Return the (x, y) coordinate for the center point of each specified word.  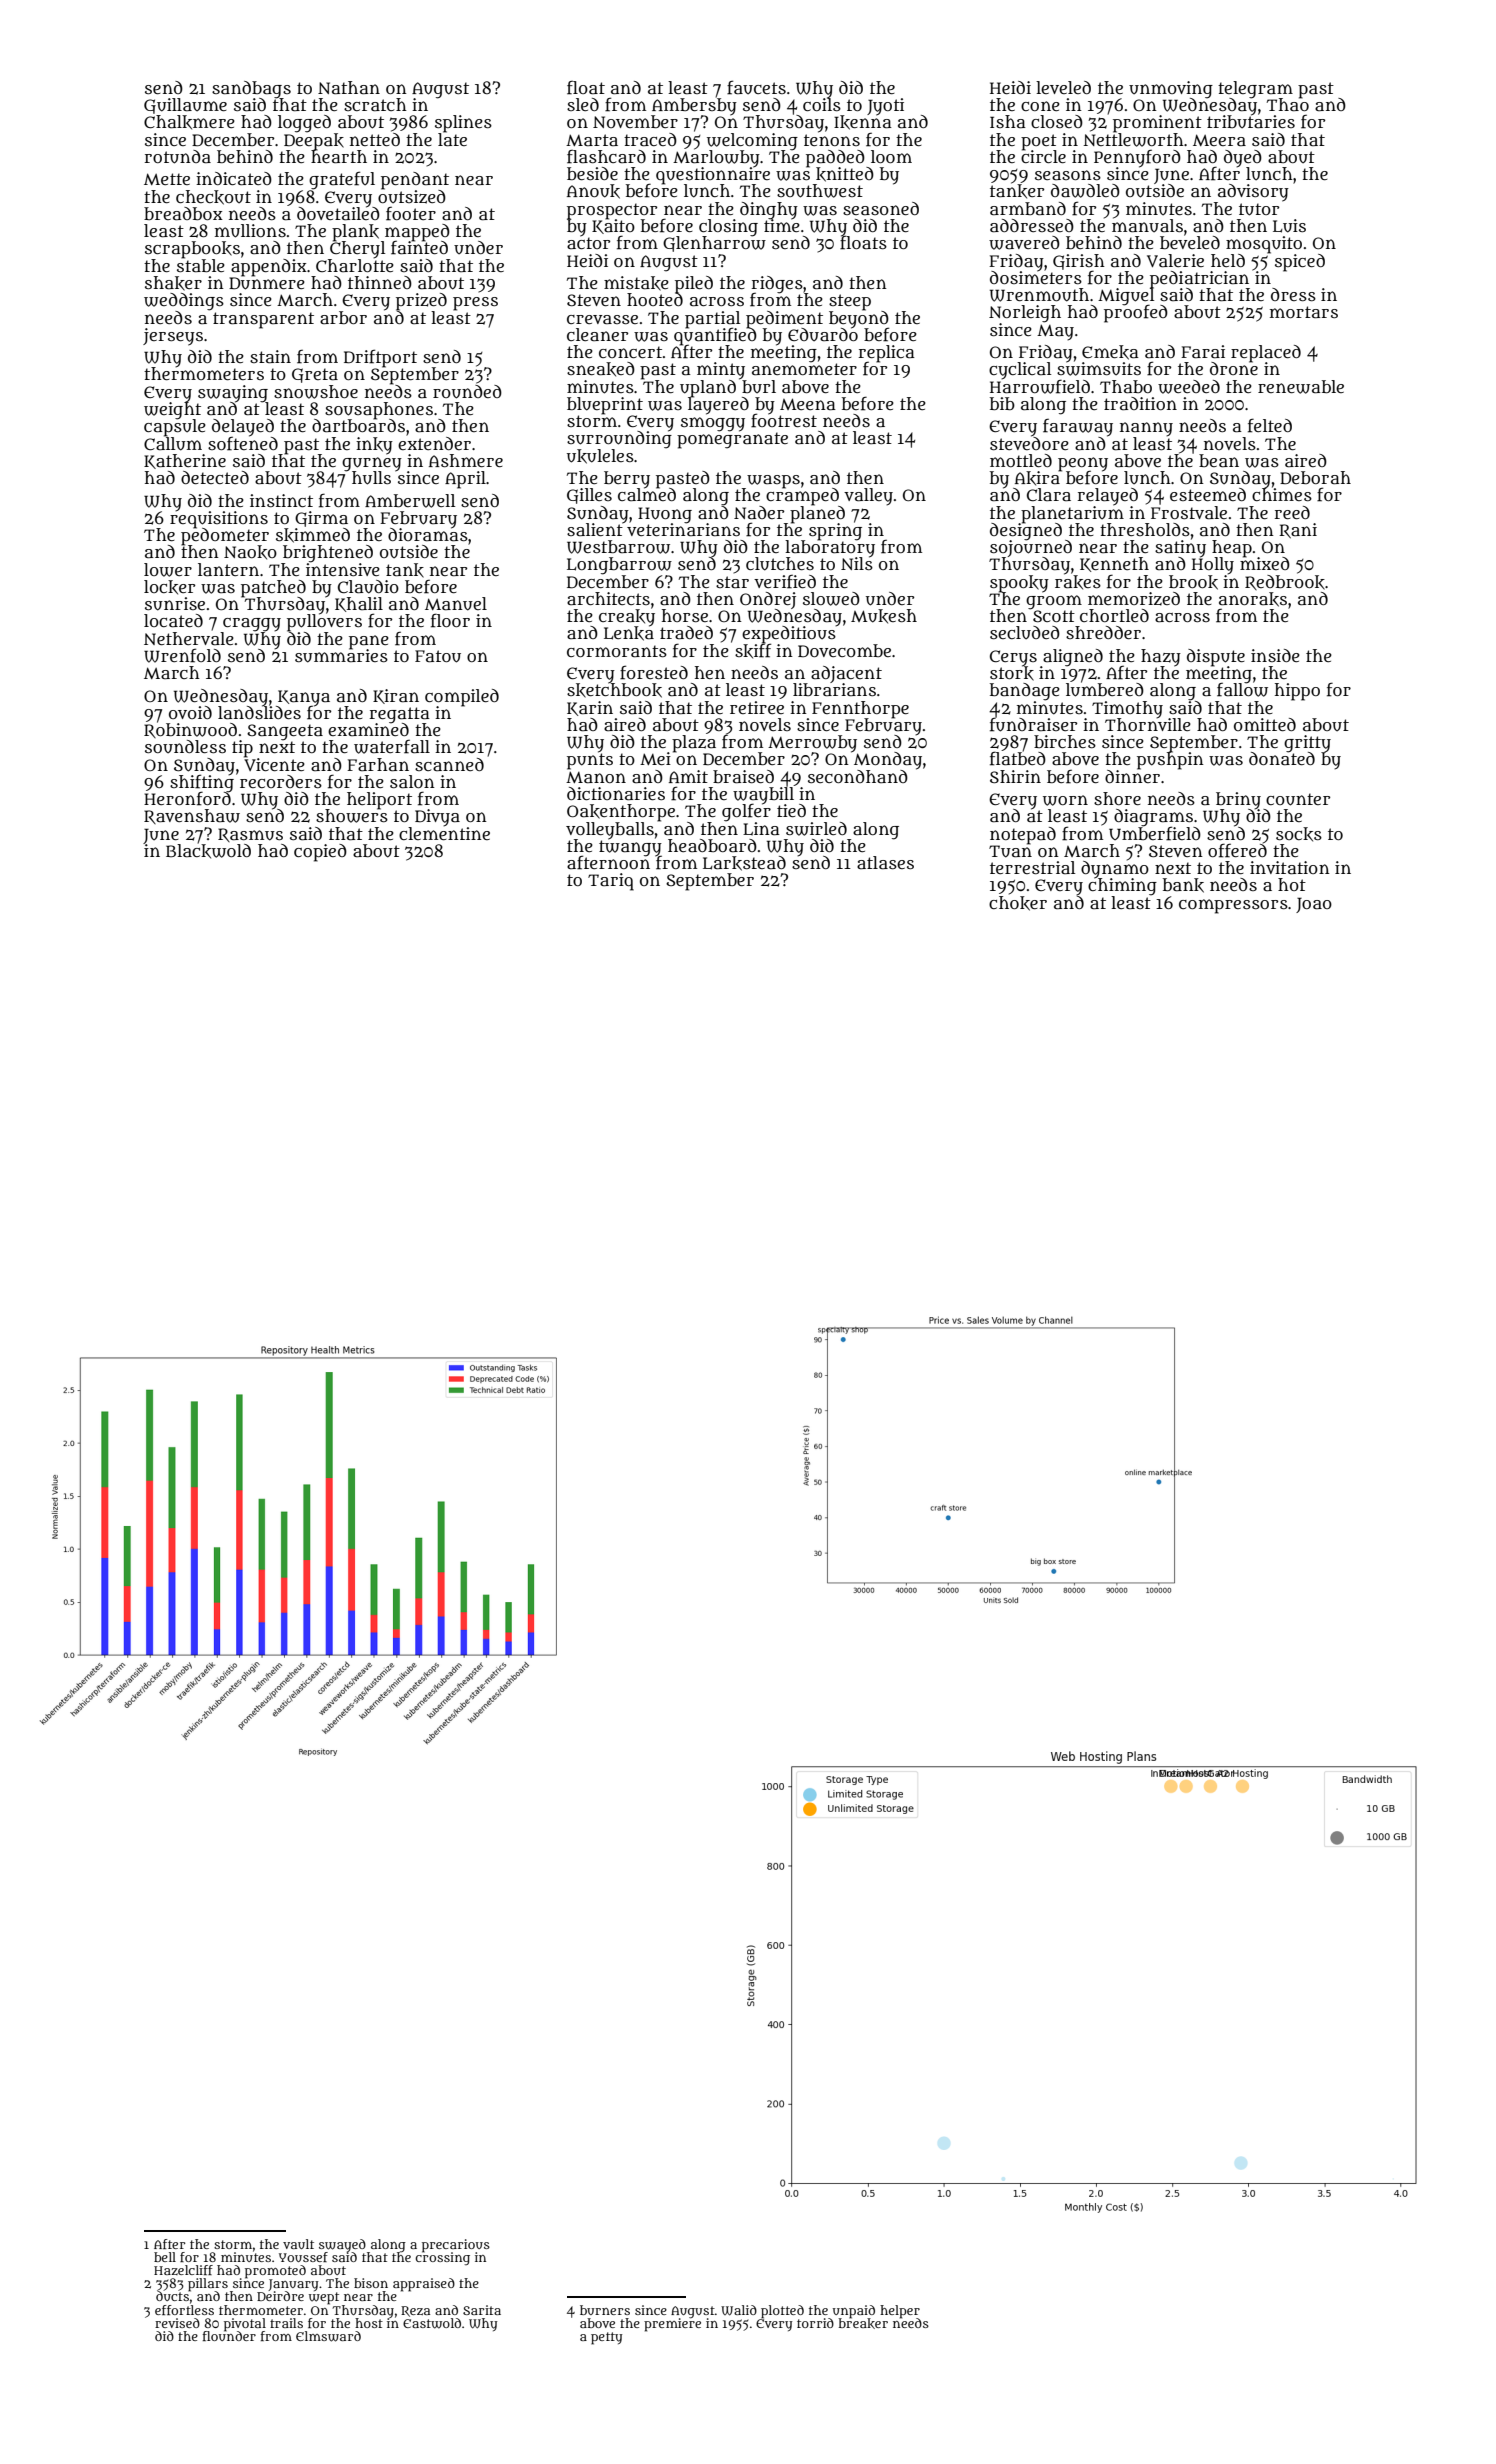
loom (891, 156)
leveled (1063, 87)
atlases (885, 863)
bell (165, 2257)
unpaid (854, 2311)
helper (900, 2311)
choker (1018, 903)
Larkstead (744, 863)
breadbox (183, 213)
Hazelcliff (183, 2270)
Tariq (611, 882)
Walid (739, 2310)
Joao (1314, 905)
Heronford (187, 799)
